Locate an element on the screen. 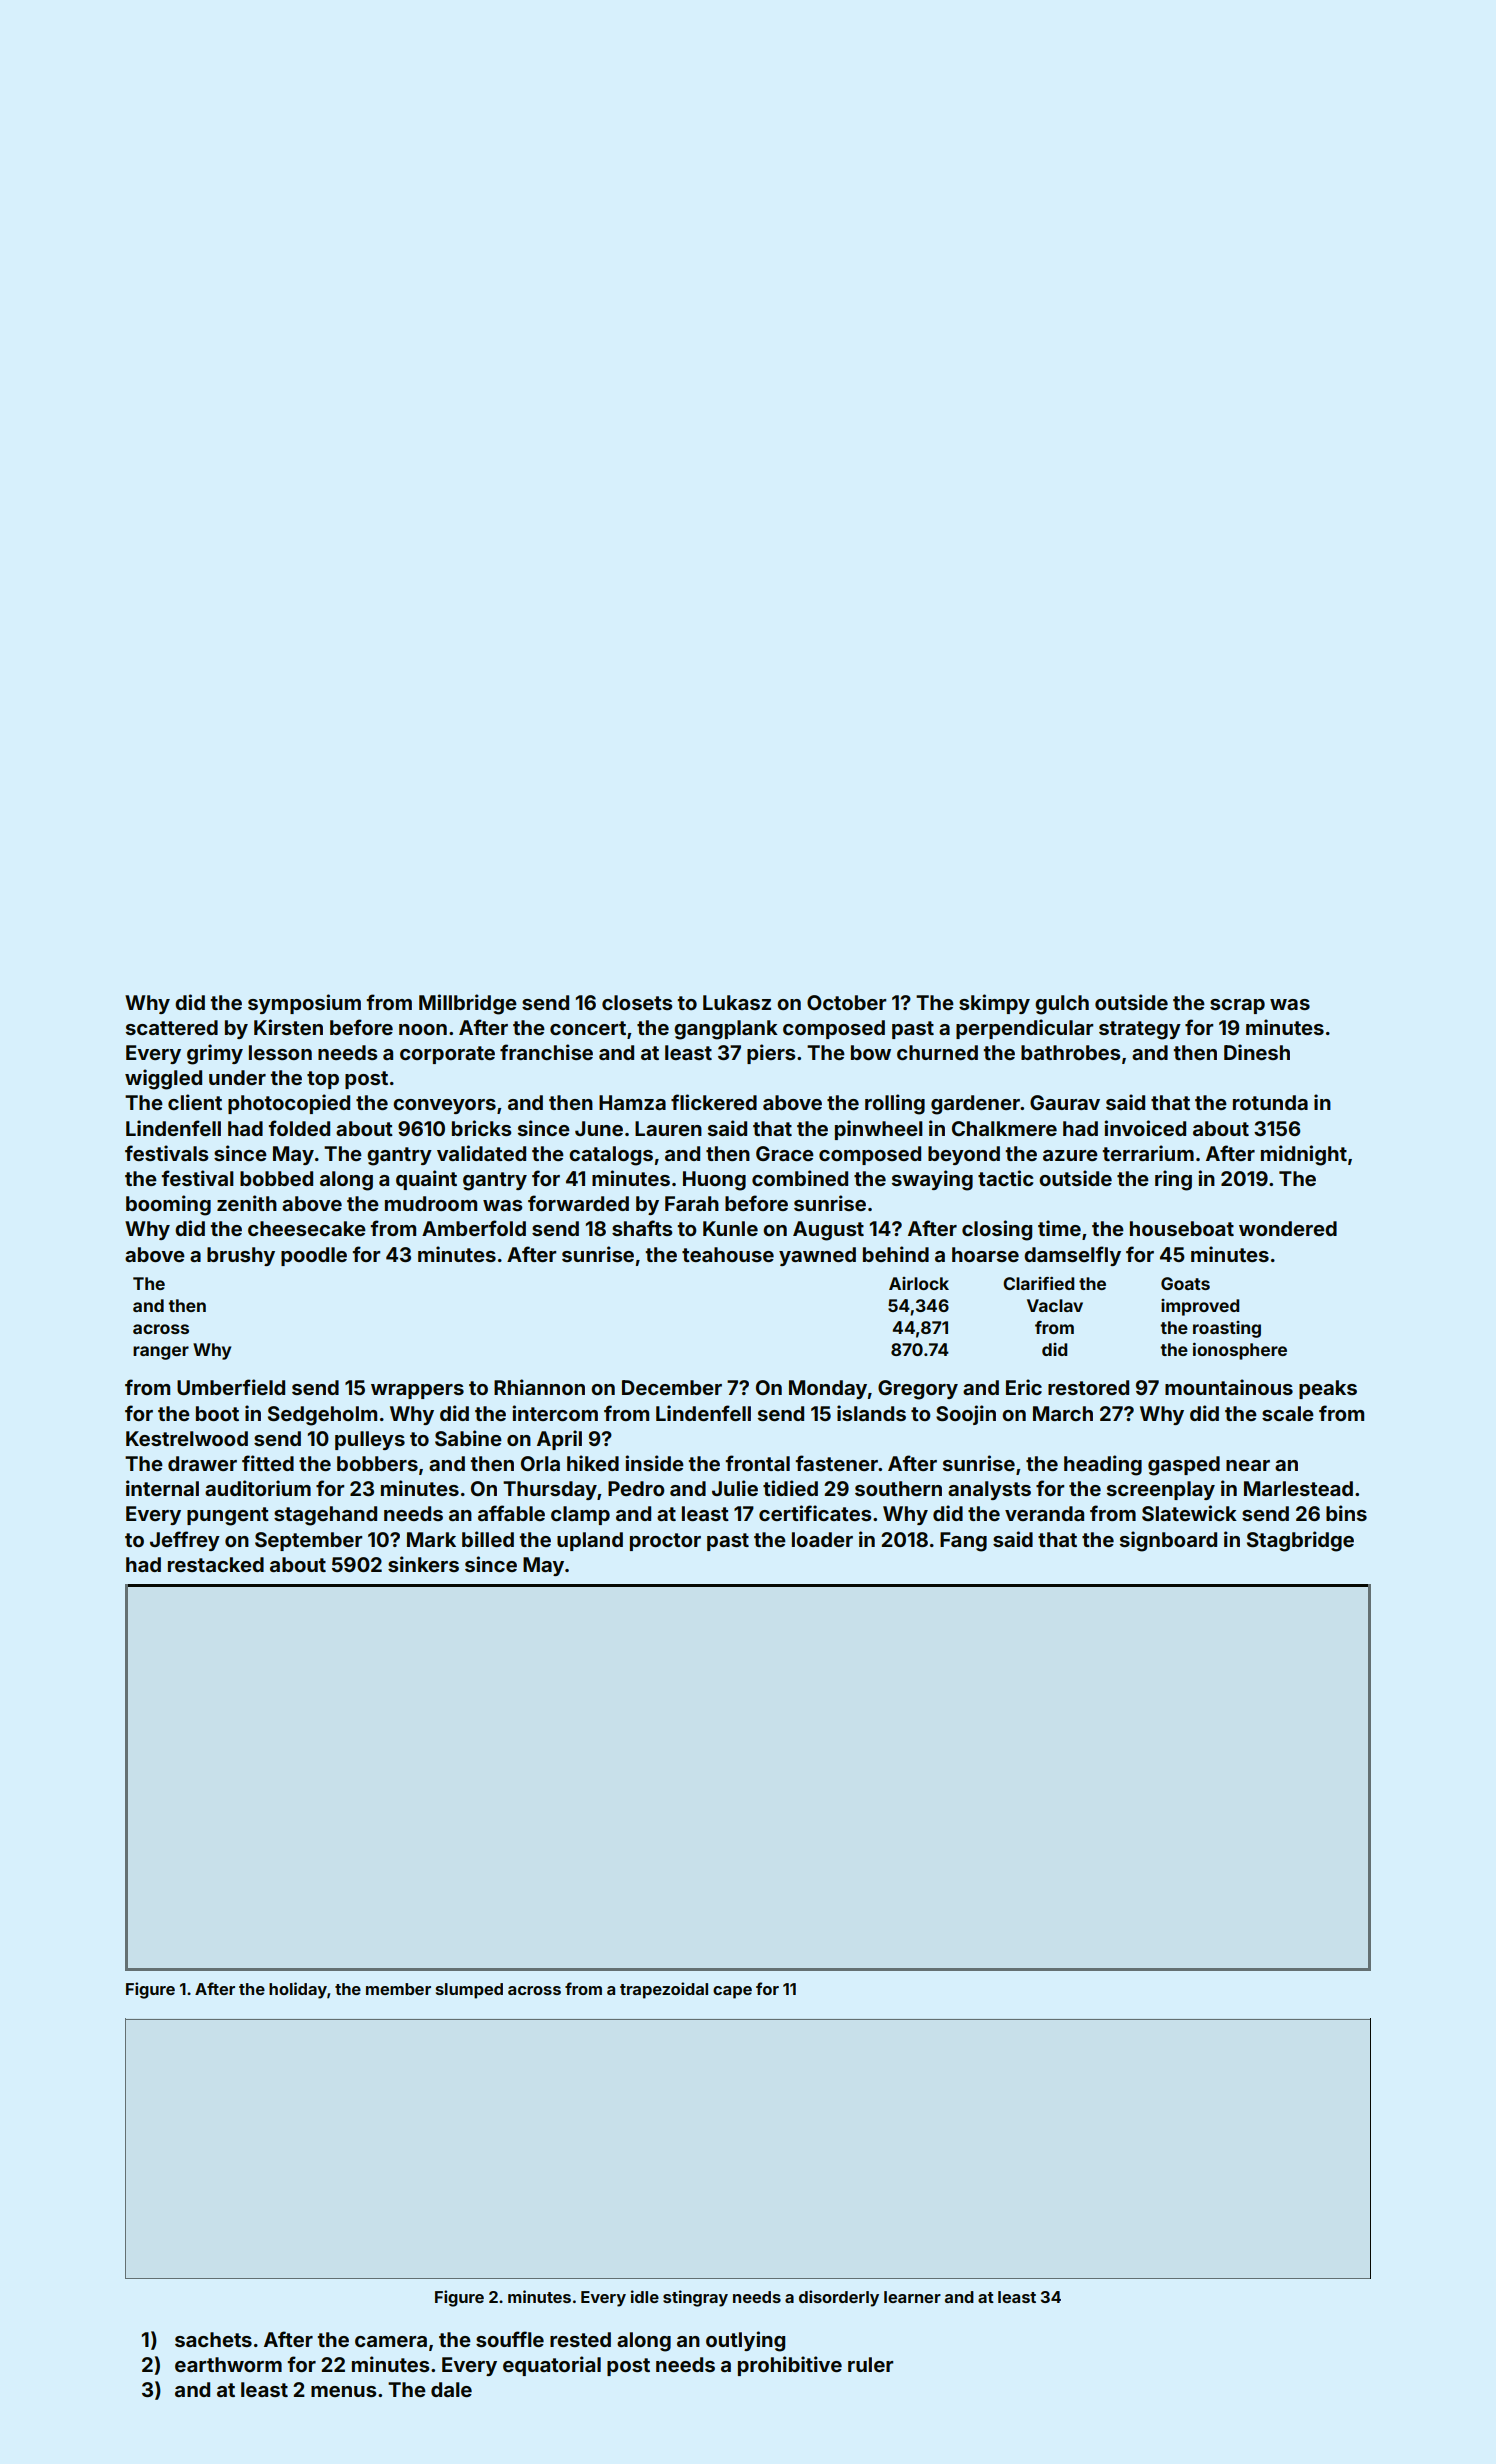 The height and width of the screenshot is (2464, 1496). trapezoidal is located at coordinates (664, 1990).
